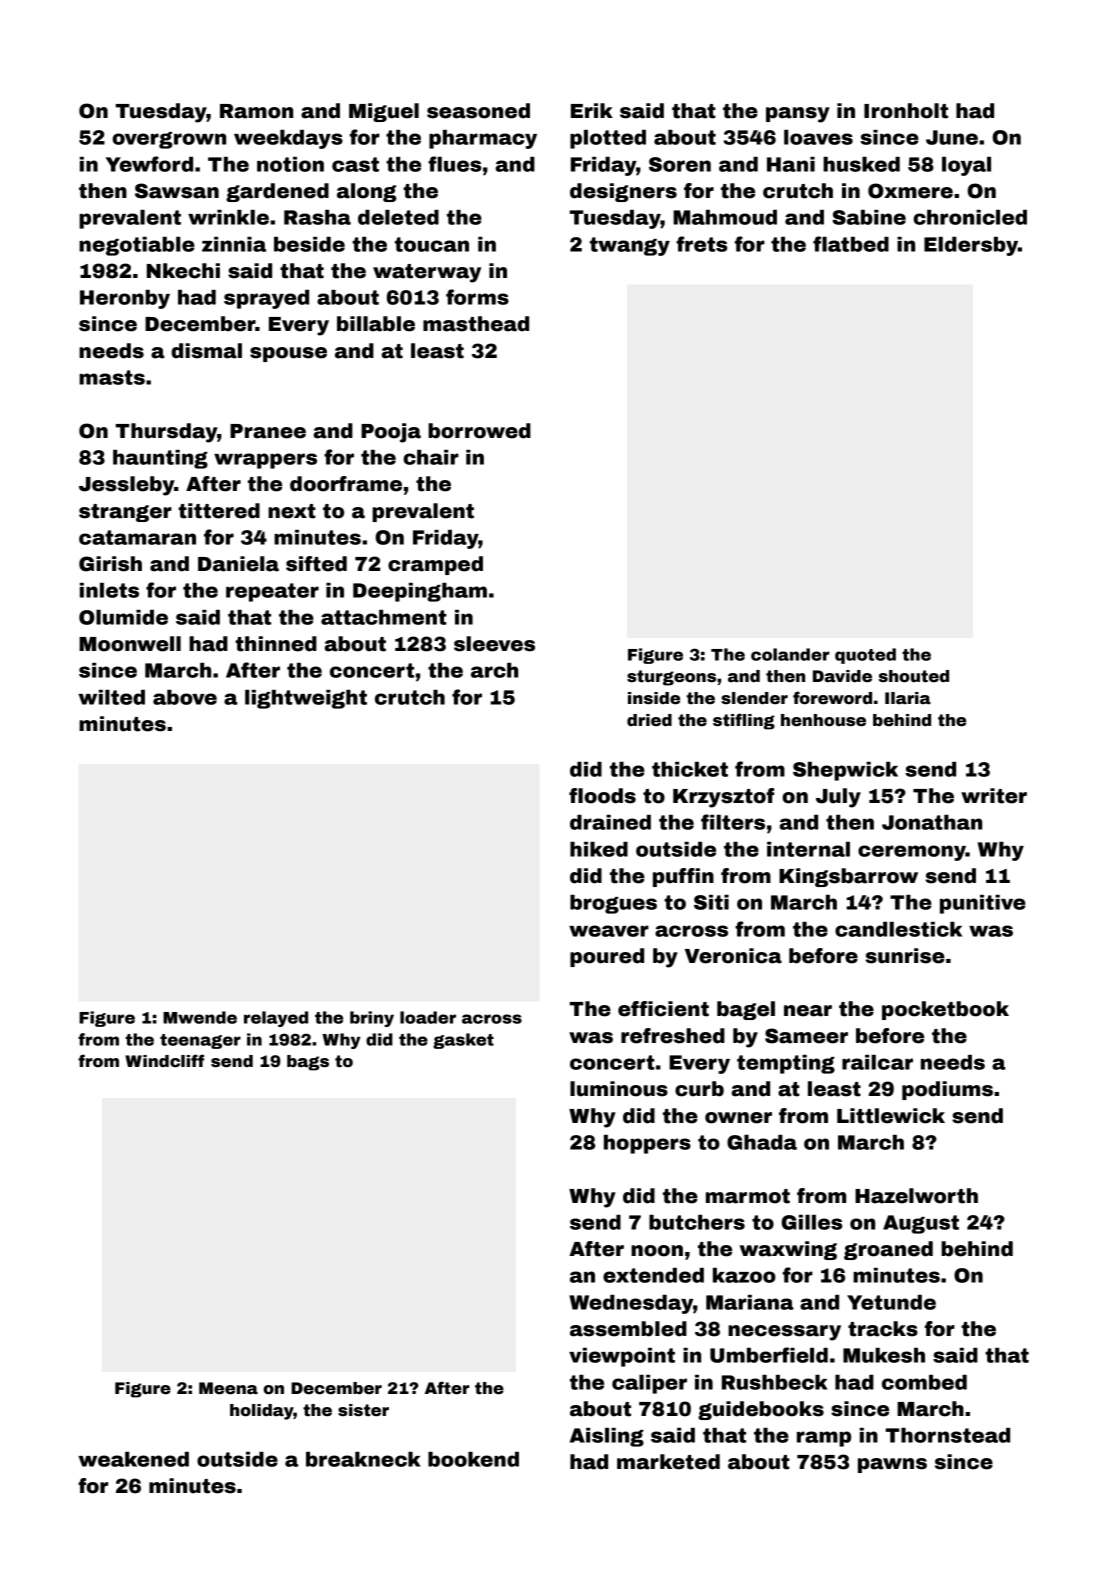 Image resolution: width=1109 pixels, height=1569 pixels. Describe the element at coordinates (892, 1465) in the image. I see `pawns` at that location.
